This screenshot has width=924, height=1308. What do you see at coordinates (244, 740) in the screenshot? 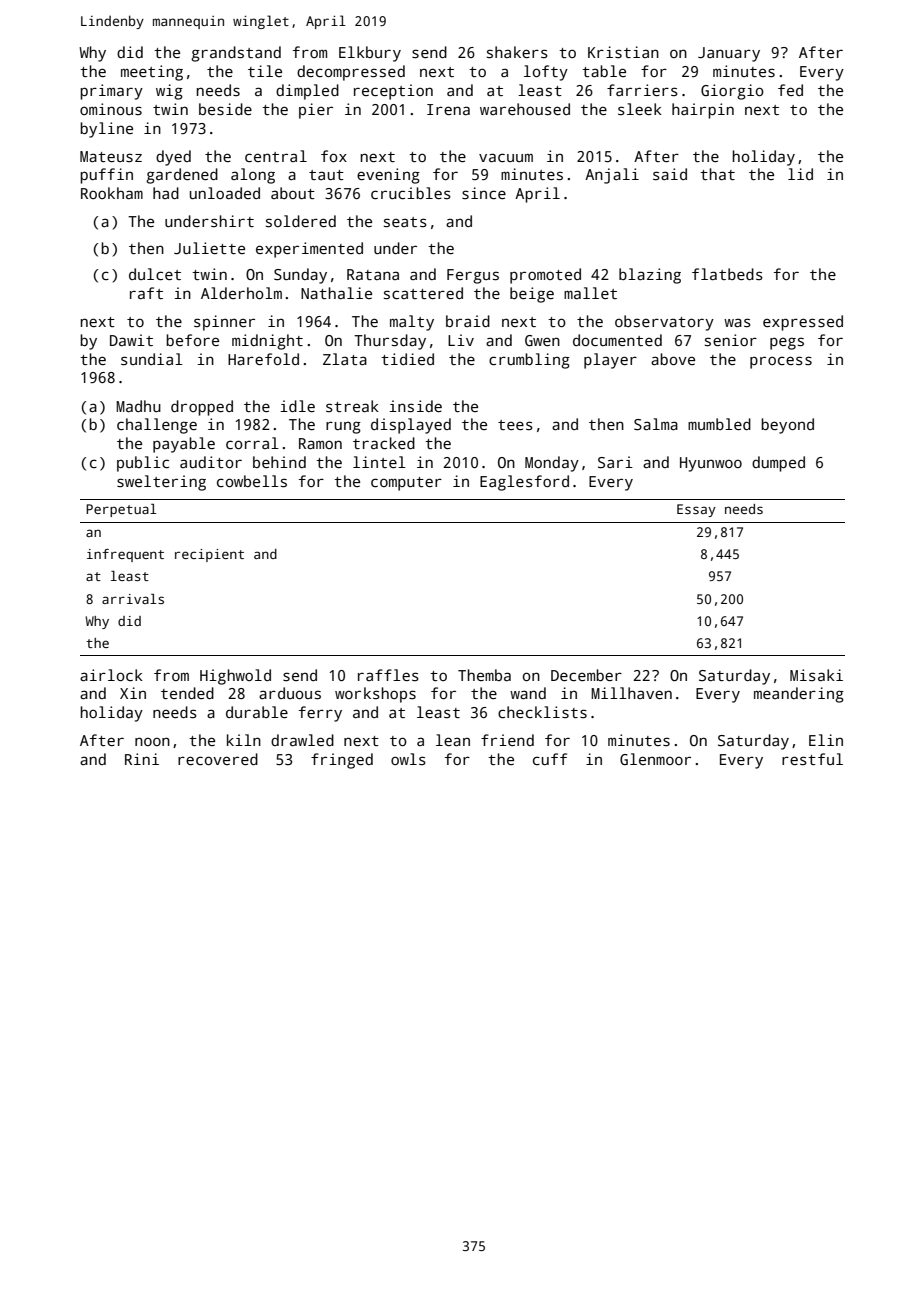
I see `kiln` at bounding box center [244, 740].
